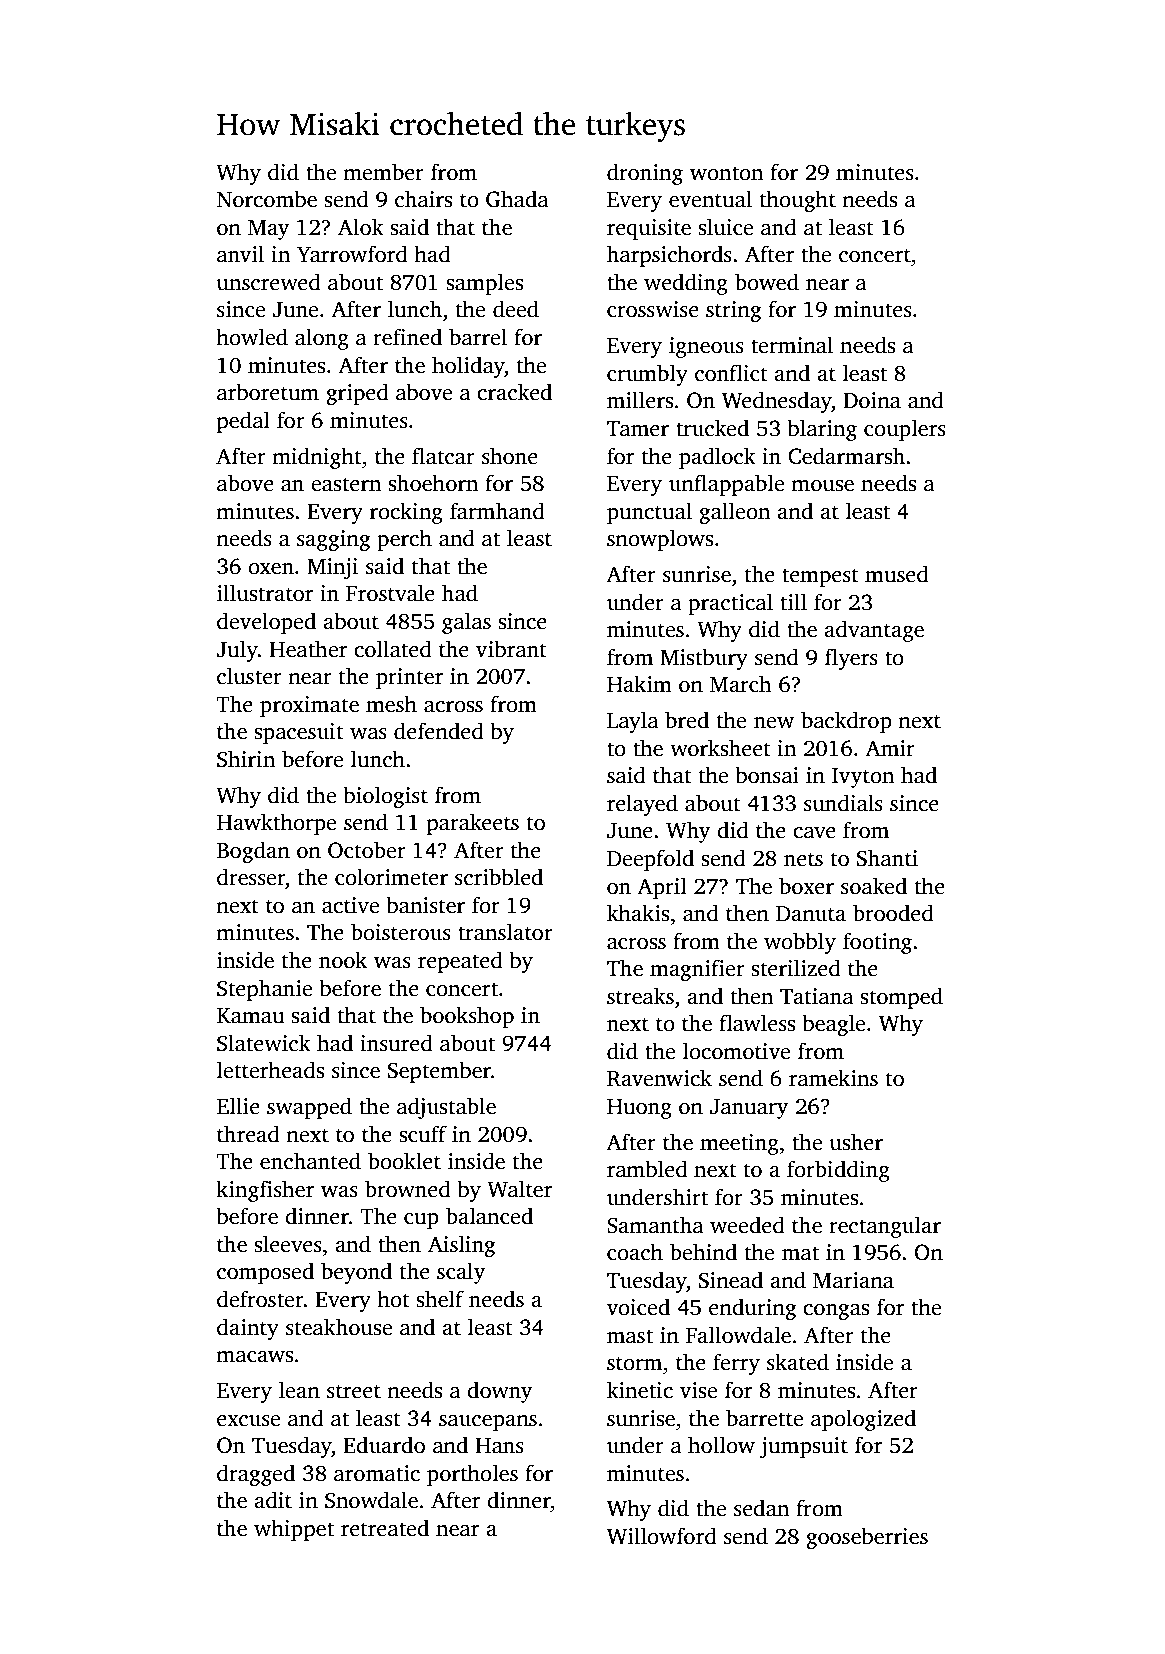 This screenshot has width=1165, height=1654. I want to click on jumpsuit, so click(804, 1447).
